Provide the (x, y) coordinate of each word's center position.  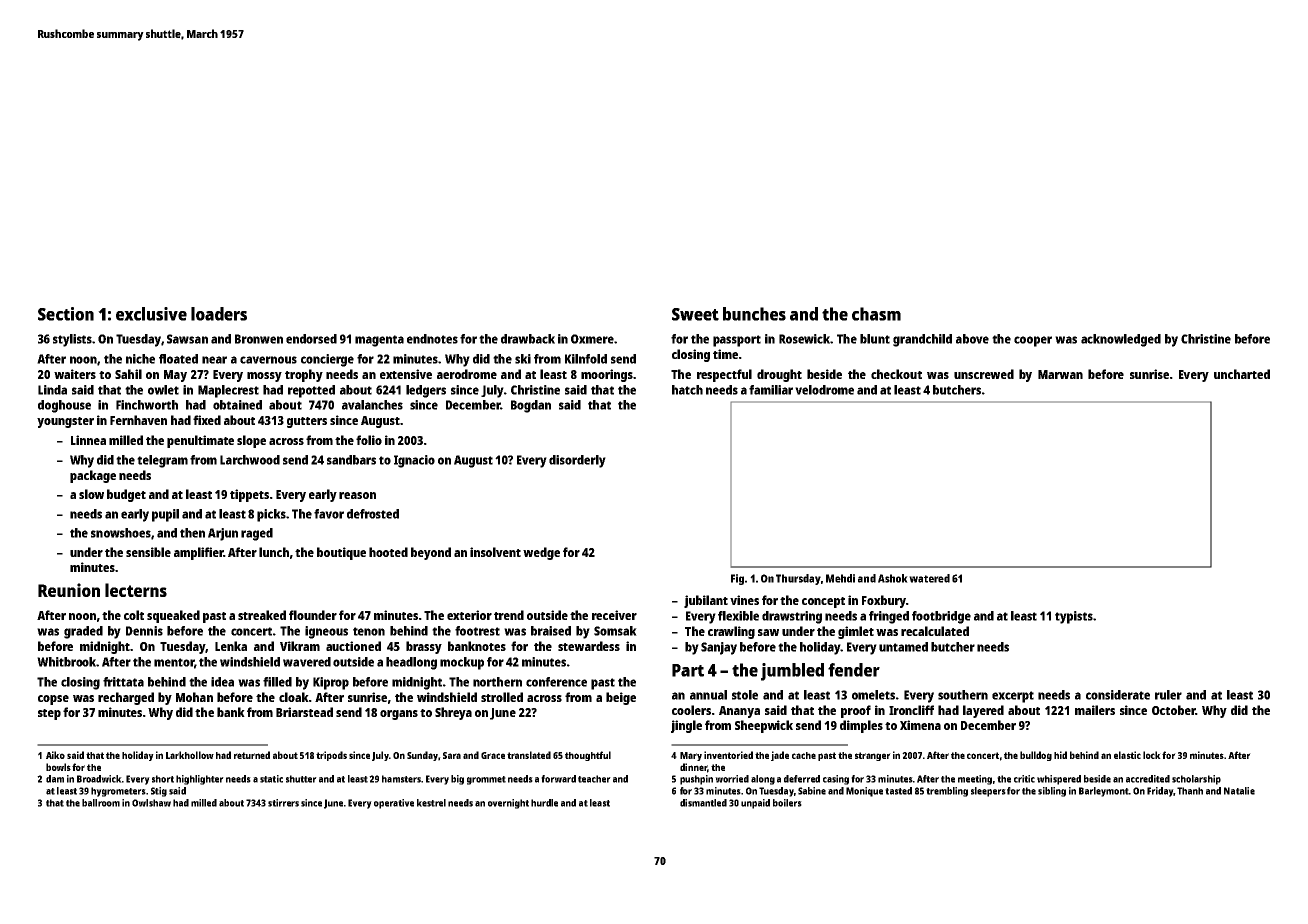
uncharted (1242, 374)
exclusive (151, 314)
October (1174, 710)
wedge (541, 553)
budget (126, 495)
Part (688, 670)
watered (929, 578)
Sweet (695, 314)
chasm (876, 314)
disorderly (577, 461)
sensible (148, 552)
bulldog (1036, 756)
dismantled (703, 803)
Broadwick (99, 779)
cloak (294, 697)
